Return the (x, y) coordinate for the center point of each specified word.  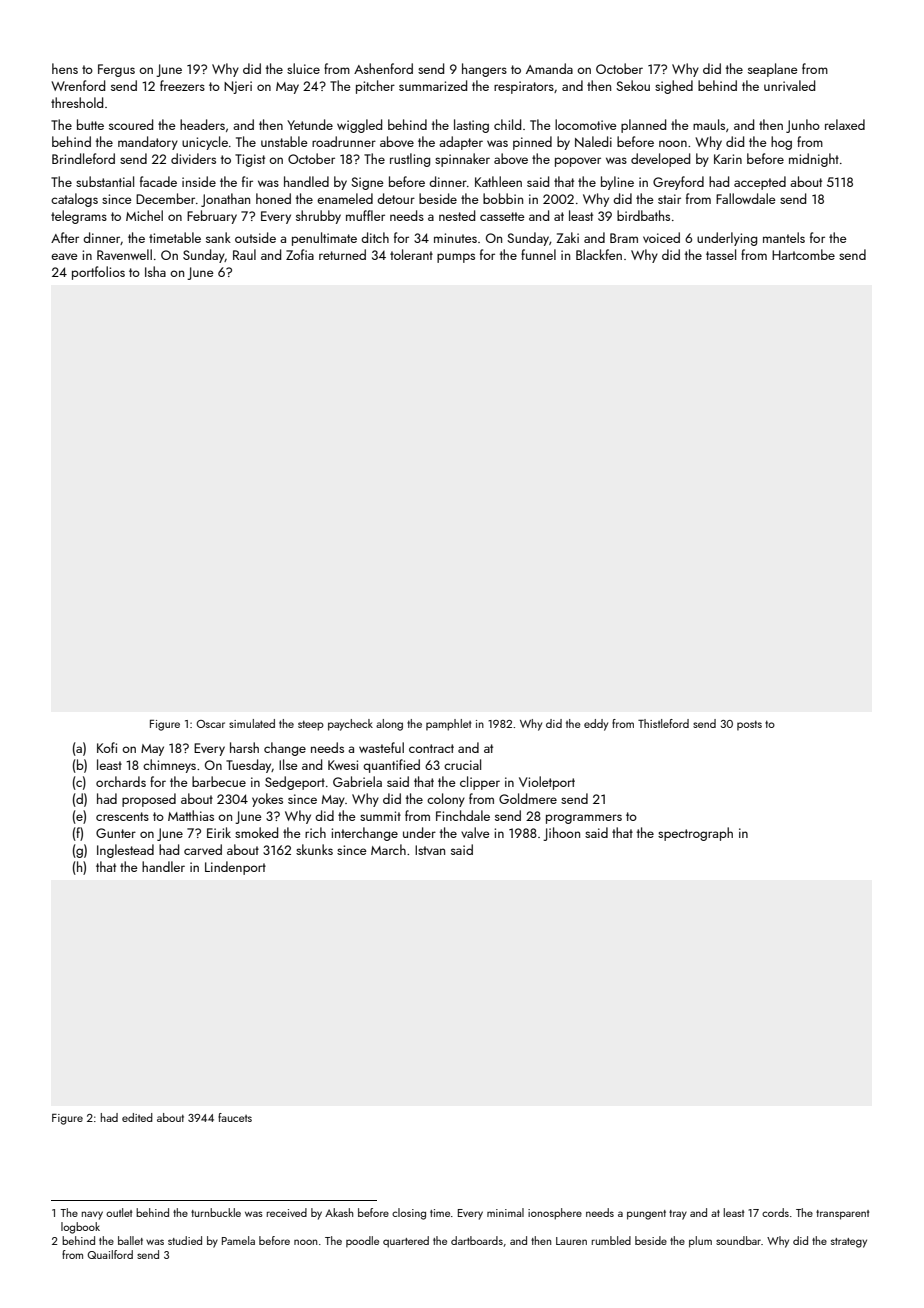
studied (185, 1240)
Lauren (571, 1241)
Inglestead (125, 851)
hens (65, 68)
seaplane (773, 70)
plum (700, 1242)
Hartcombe (803, 254)
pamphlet (448, 725)
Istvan (430, 850)
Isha (155, 271)
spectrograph (695, 834)
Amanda (549, 68)
